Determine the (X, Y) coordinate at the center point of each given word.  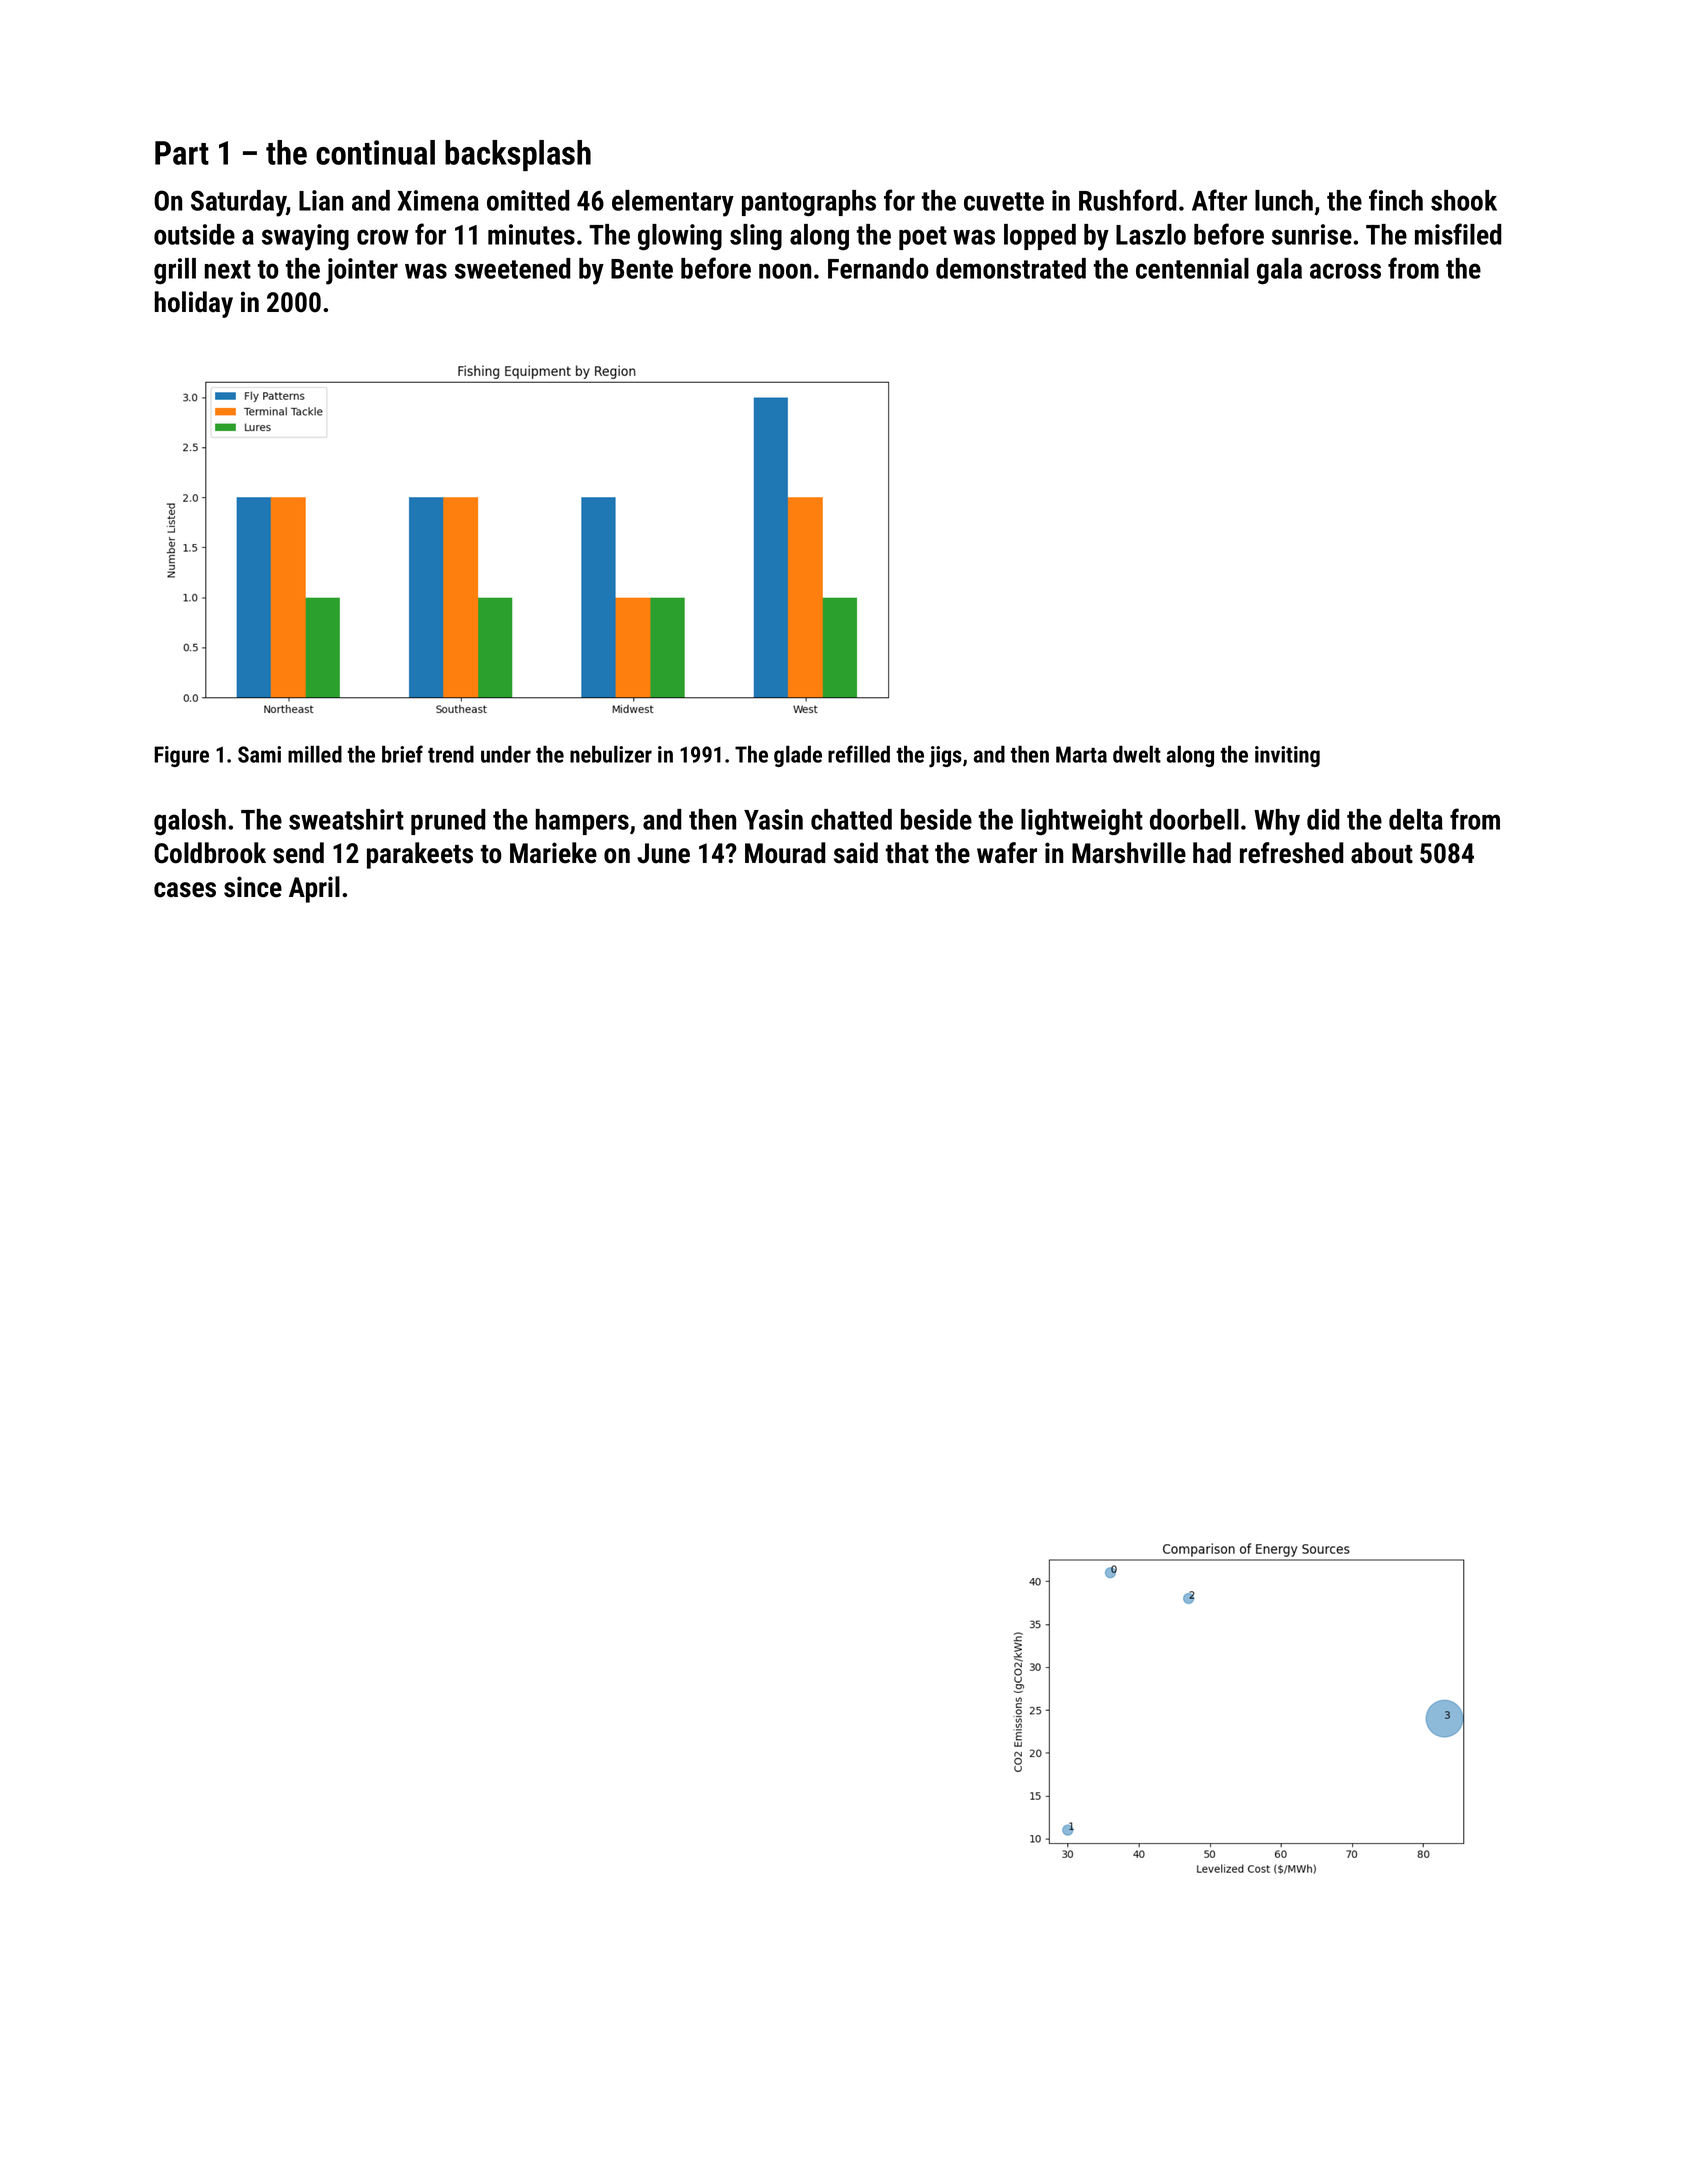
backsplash (518, 155)
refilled (859, 754)
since (253, 887)
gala (1279, 271)
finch (1396, 200)
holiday (194, 304)
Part (182, 153)
